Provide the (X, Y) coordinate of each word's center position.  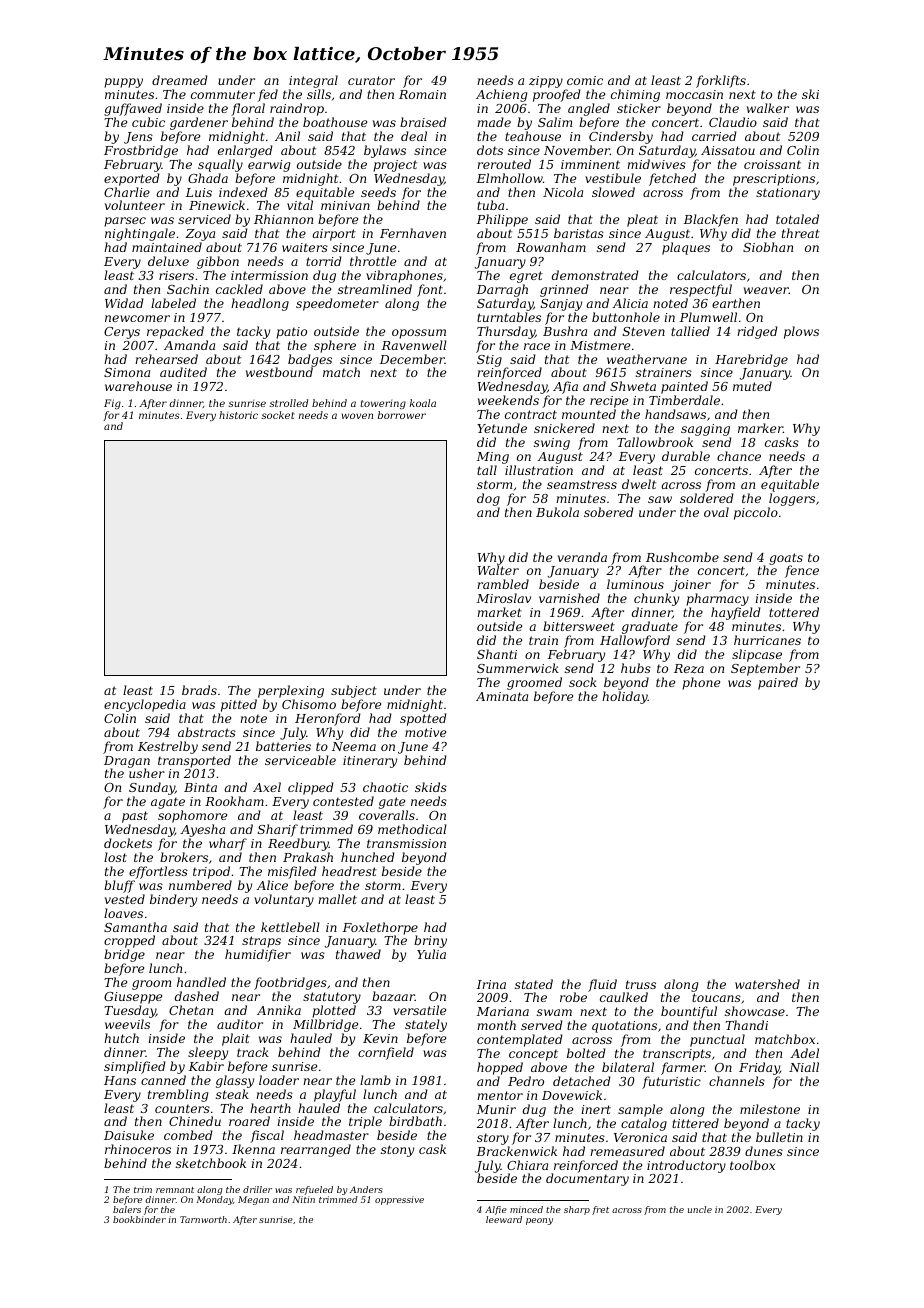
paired (778, 683)
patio (291, 333)
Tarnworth (203, 1219)
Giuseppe (133, 998)
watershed (767, 984)
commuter (223, 94)
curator (371, 80)
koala (423, 403)
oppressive (399, 1200)
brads (199, 690)
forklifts (721, 81)
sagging (705, 430)
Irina (491, 984)
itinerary (370, 762)
